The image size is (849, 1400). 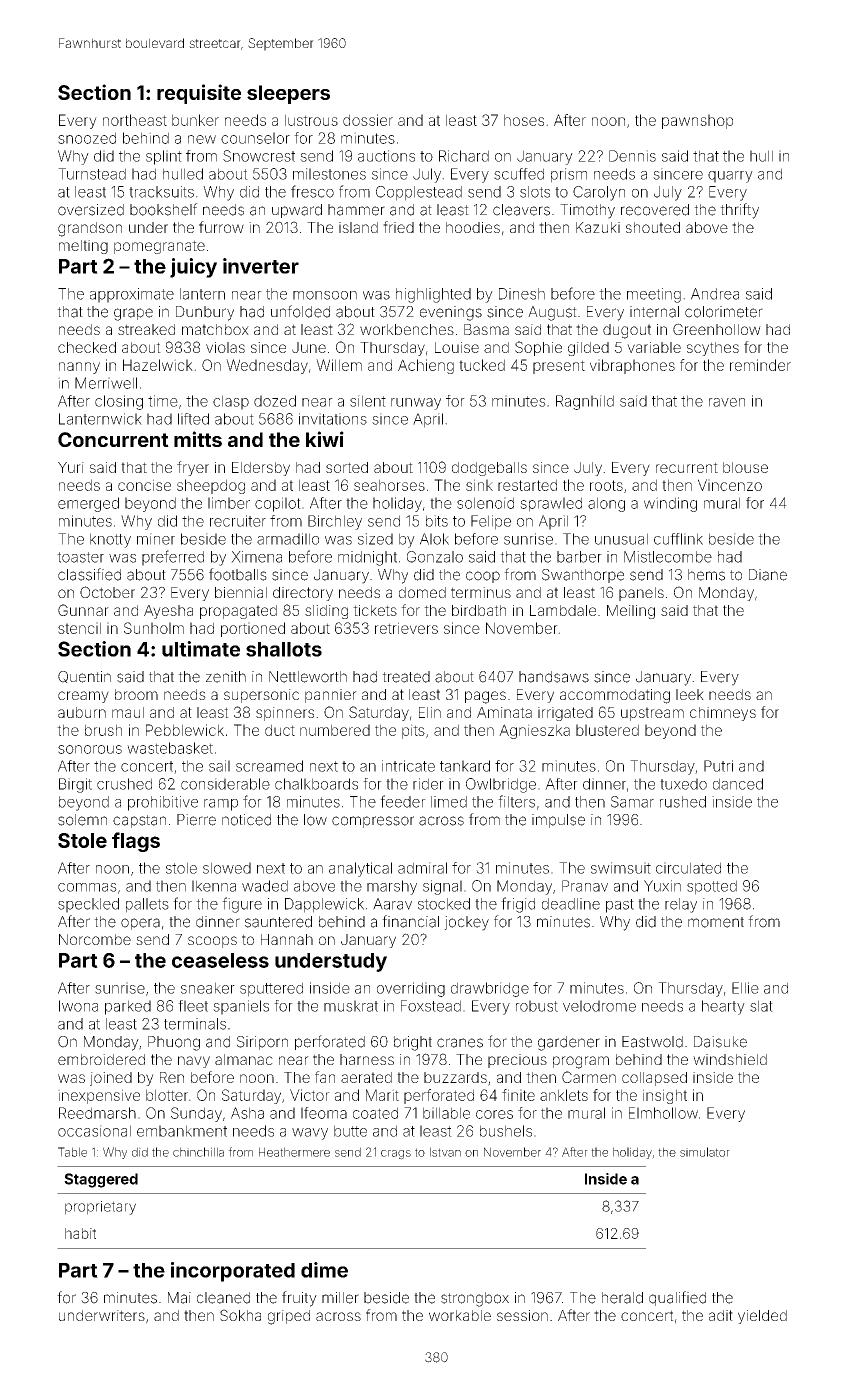 What do you see at coordinates (712, 887) in the document?
I see `spotted` at bounding box center [712, 887].
